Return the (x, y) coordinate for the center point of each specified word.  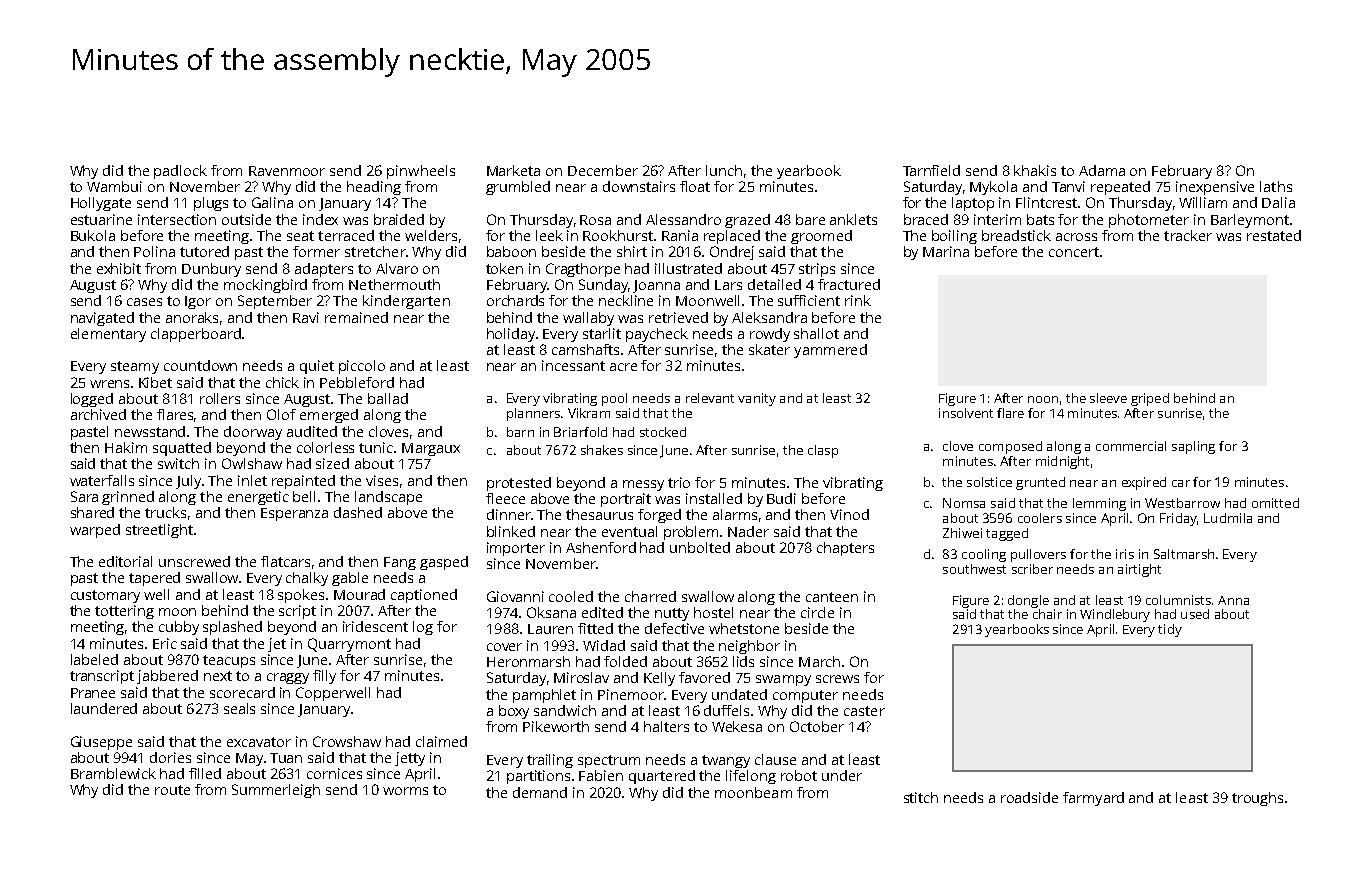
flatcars (285, 561)
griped (1150, 399)
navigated (102, 319)
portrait (626, 500)
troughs (1257, 799)
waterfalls (102, 480)
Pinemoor (631, 694)
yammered (830, 351)
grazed (747, 221)
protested (519, 484)
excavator (259, 742)
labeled (94, 659)
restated (1274, 235)
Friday (1178, 519)
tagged (1007, 534)
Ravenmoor (287, 171)
